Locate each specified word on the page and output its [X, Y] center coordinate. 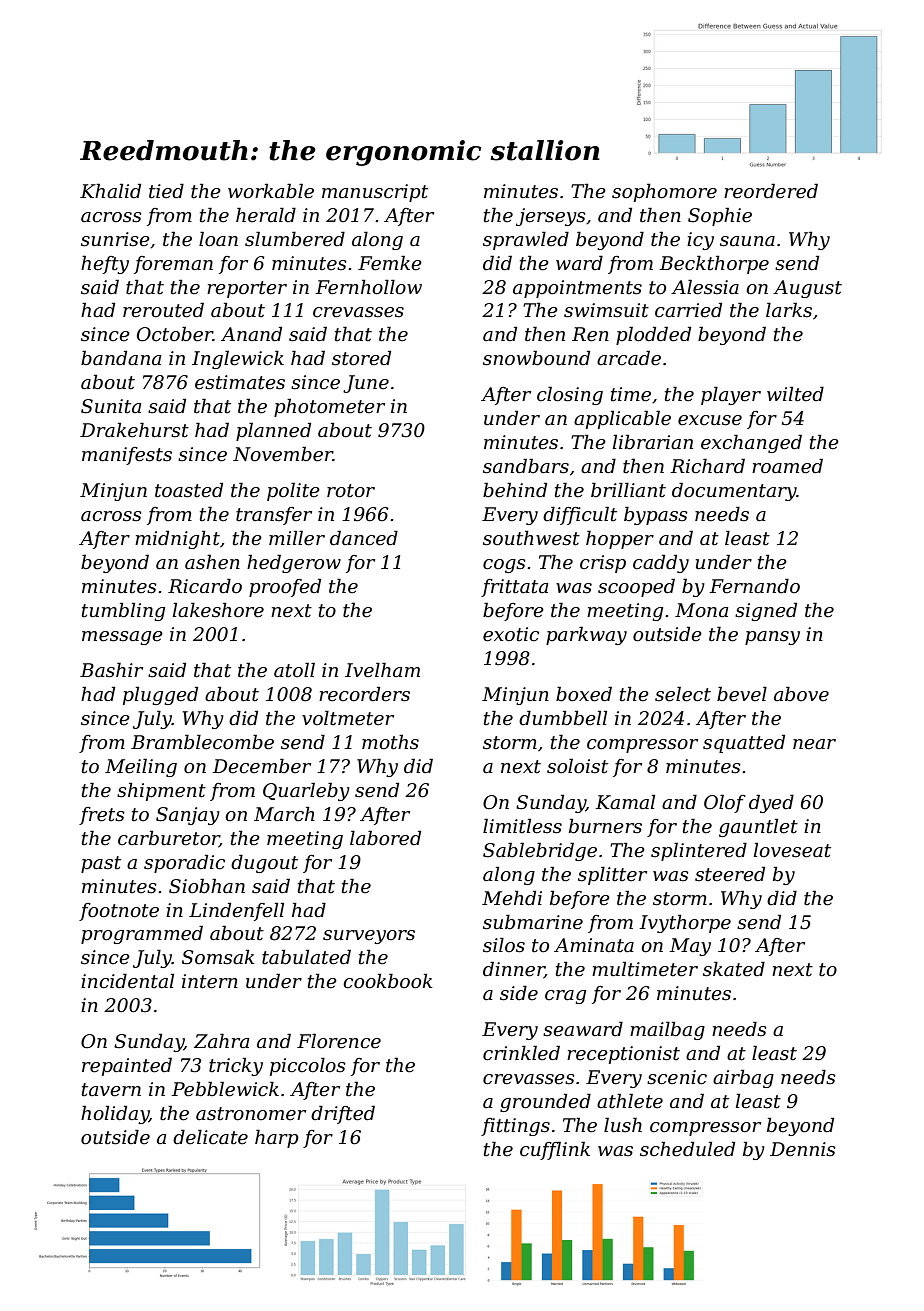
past [101, 864]
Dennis [803, 1149]
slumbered [295, 239]
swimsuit [606, 310]
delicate [210, 1137]
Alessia [705, 287]
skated [734, 969]
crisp [603, 564]
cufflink [555, 1150]
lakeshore [218, 610]
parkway [586, 635]
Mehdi [512, 898]
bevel [742, 694]
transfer [274, 516]
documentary [734, 491]
